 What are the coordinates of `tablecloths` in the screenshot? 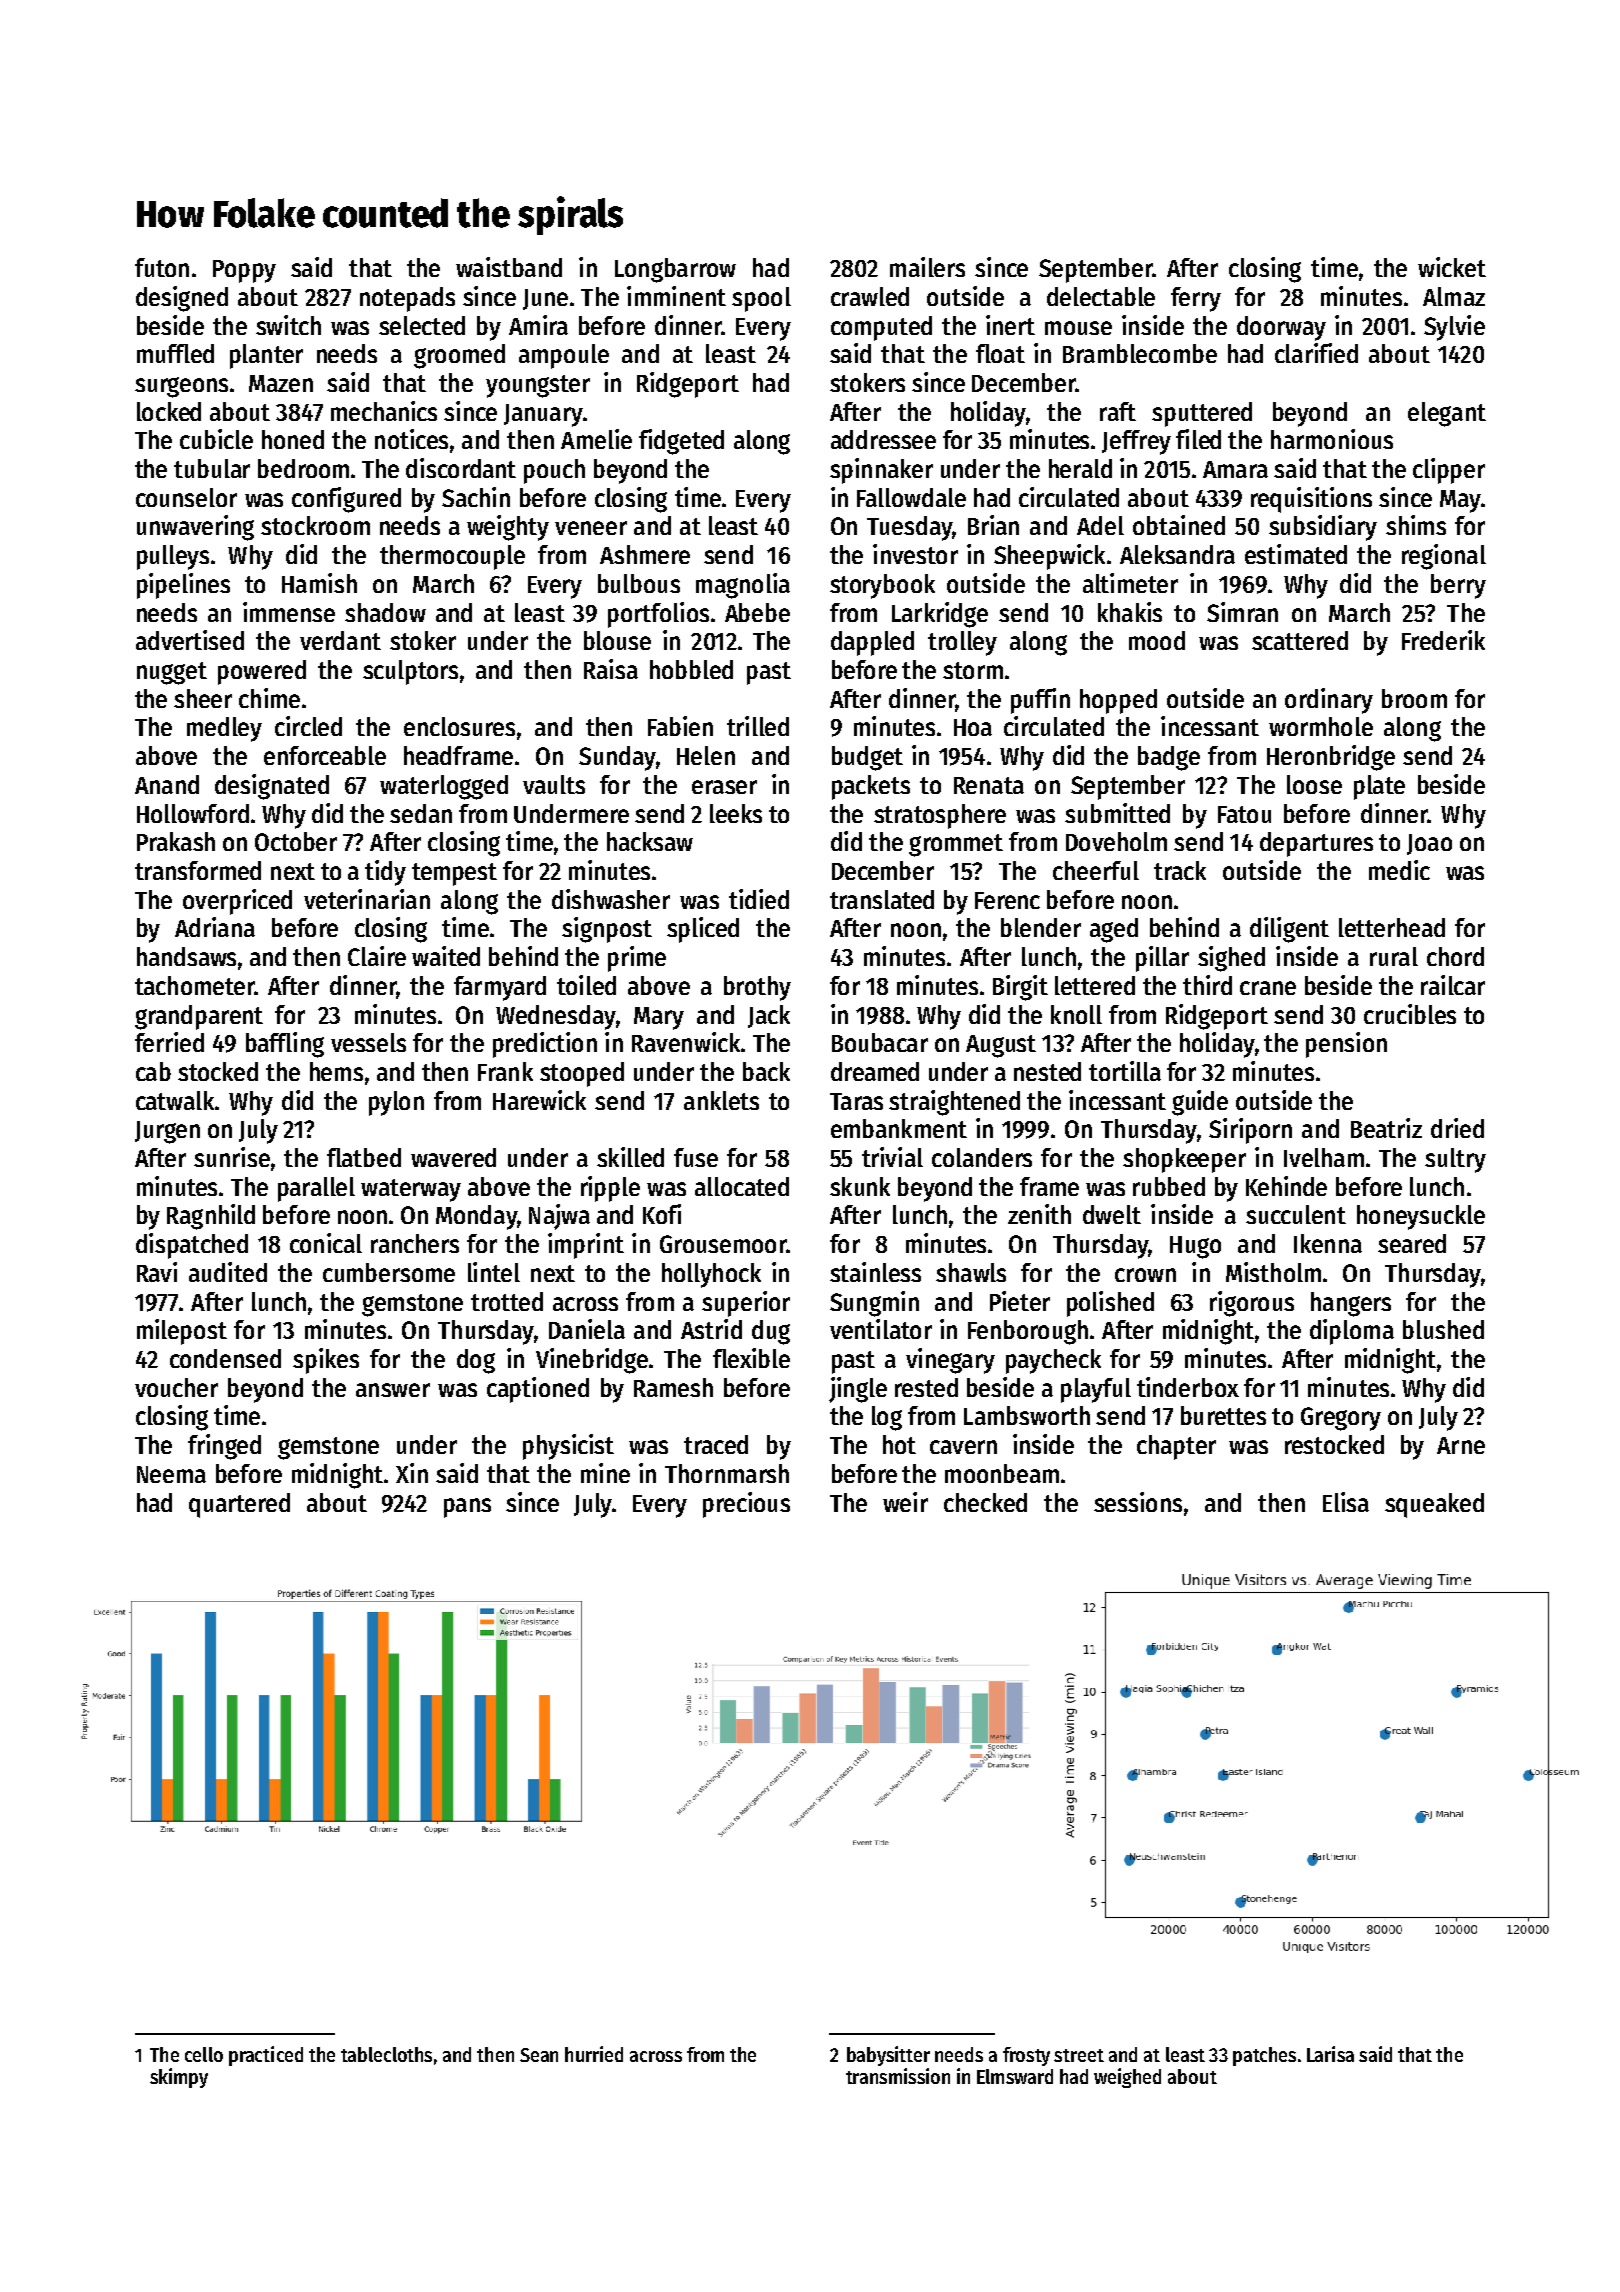 It's located at (386, 2054).
